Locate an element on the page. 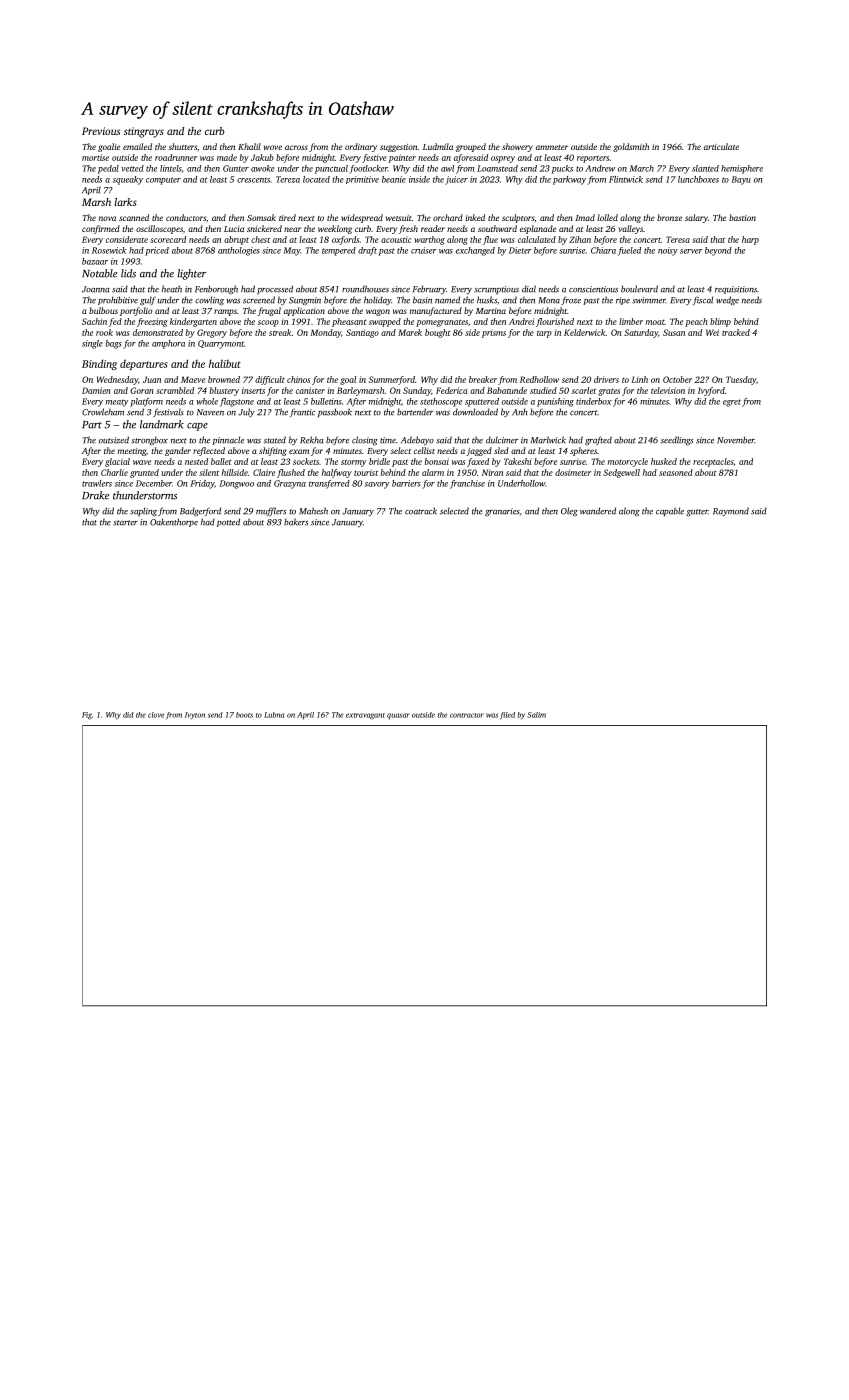 This page has width=849, height=1400. granaries is located at coordinates (502, 512).
